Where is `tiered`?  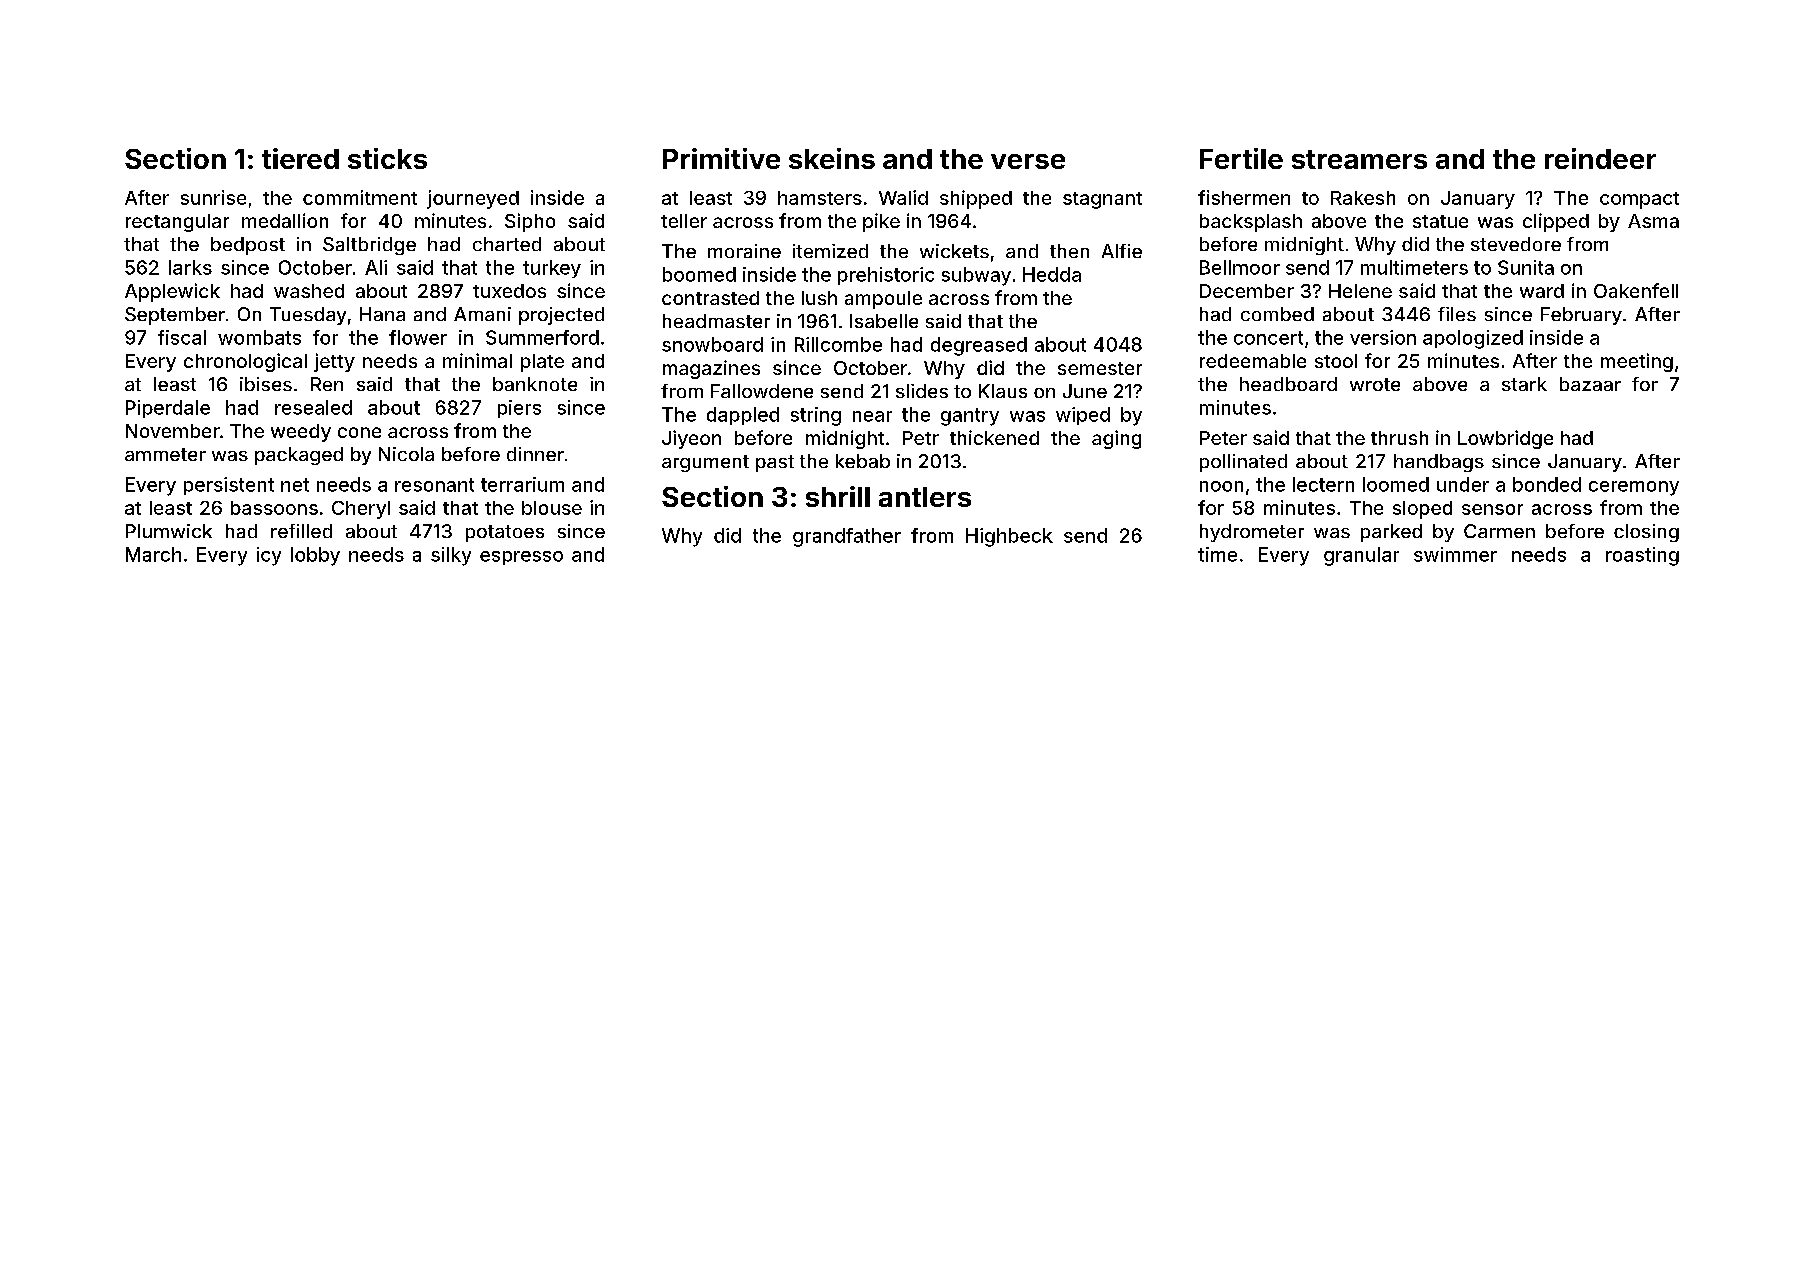 tiered is located at coordinates (300, 158).
